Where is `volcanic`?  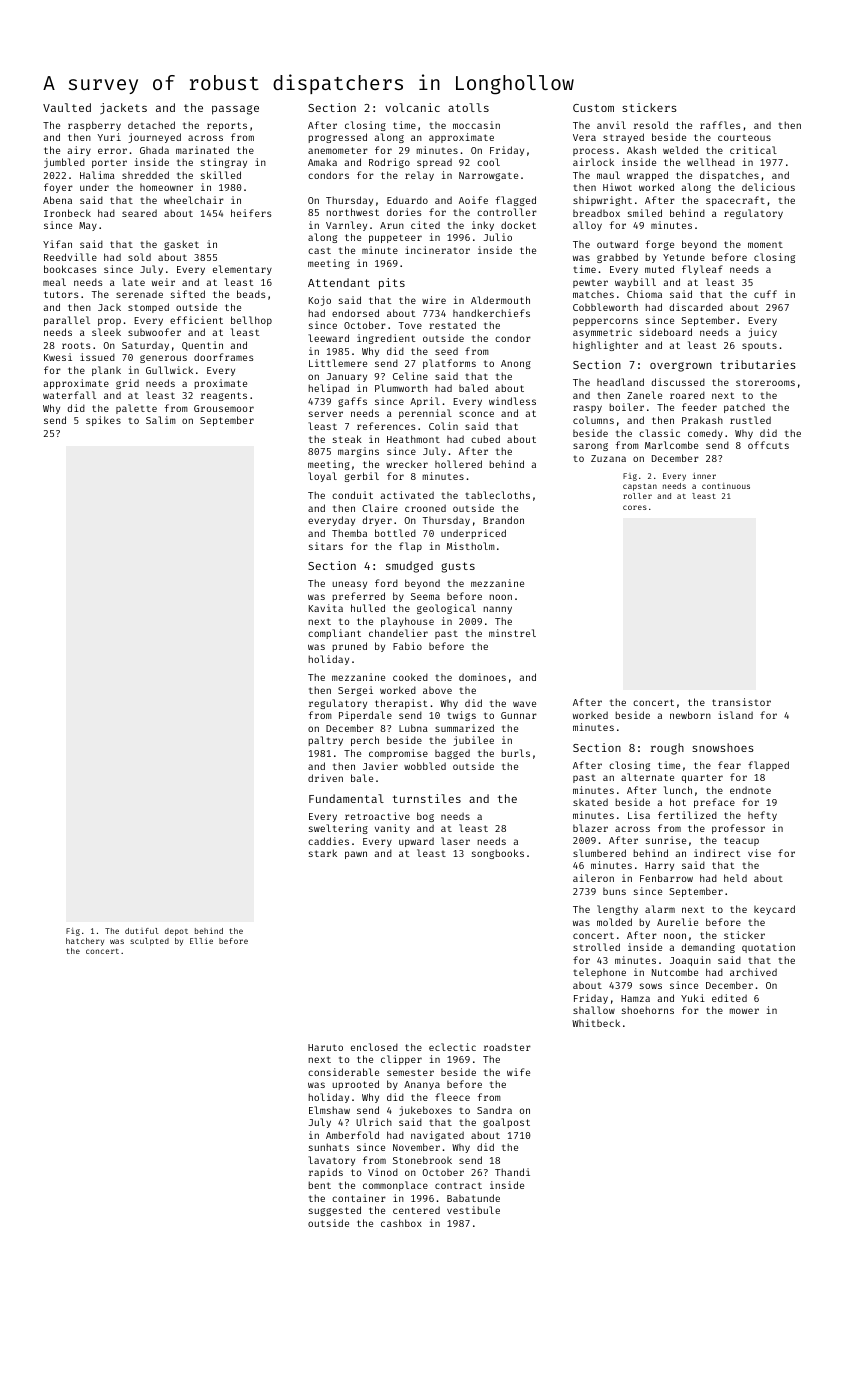
volcanic is located at coordinates (412, 107).
